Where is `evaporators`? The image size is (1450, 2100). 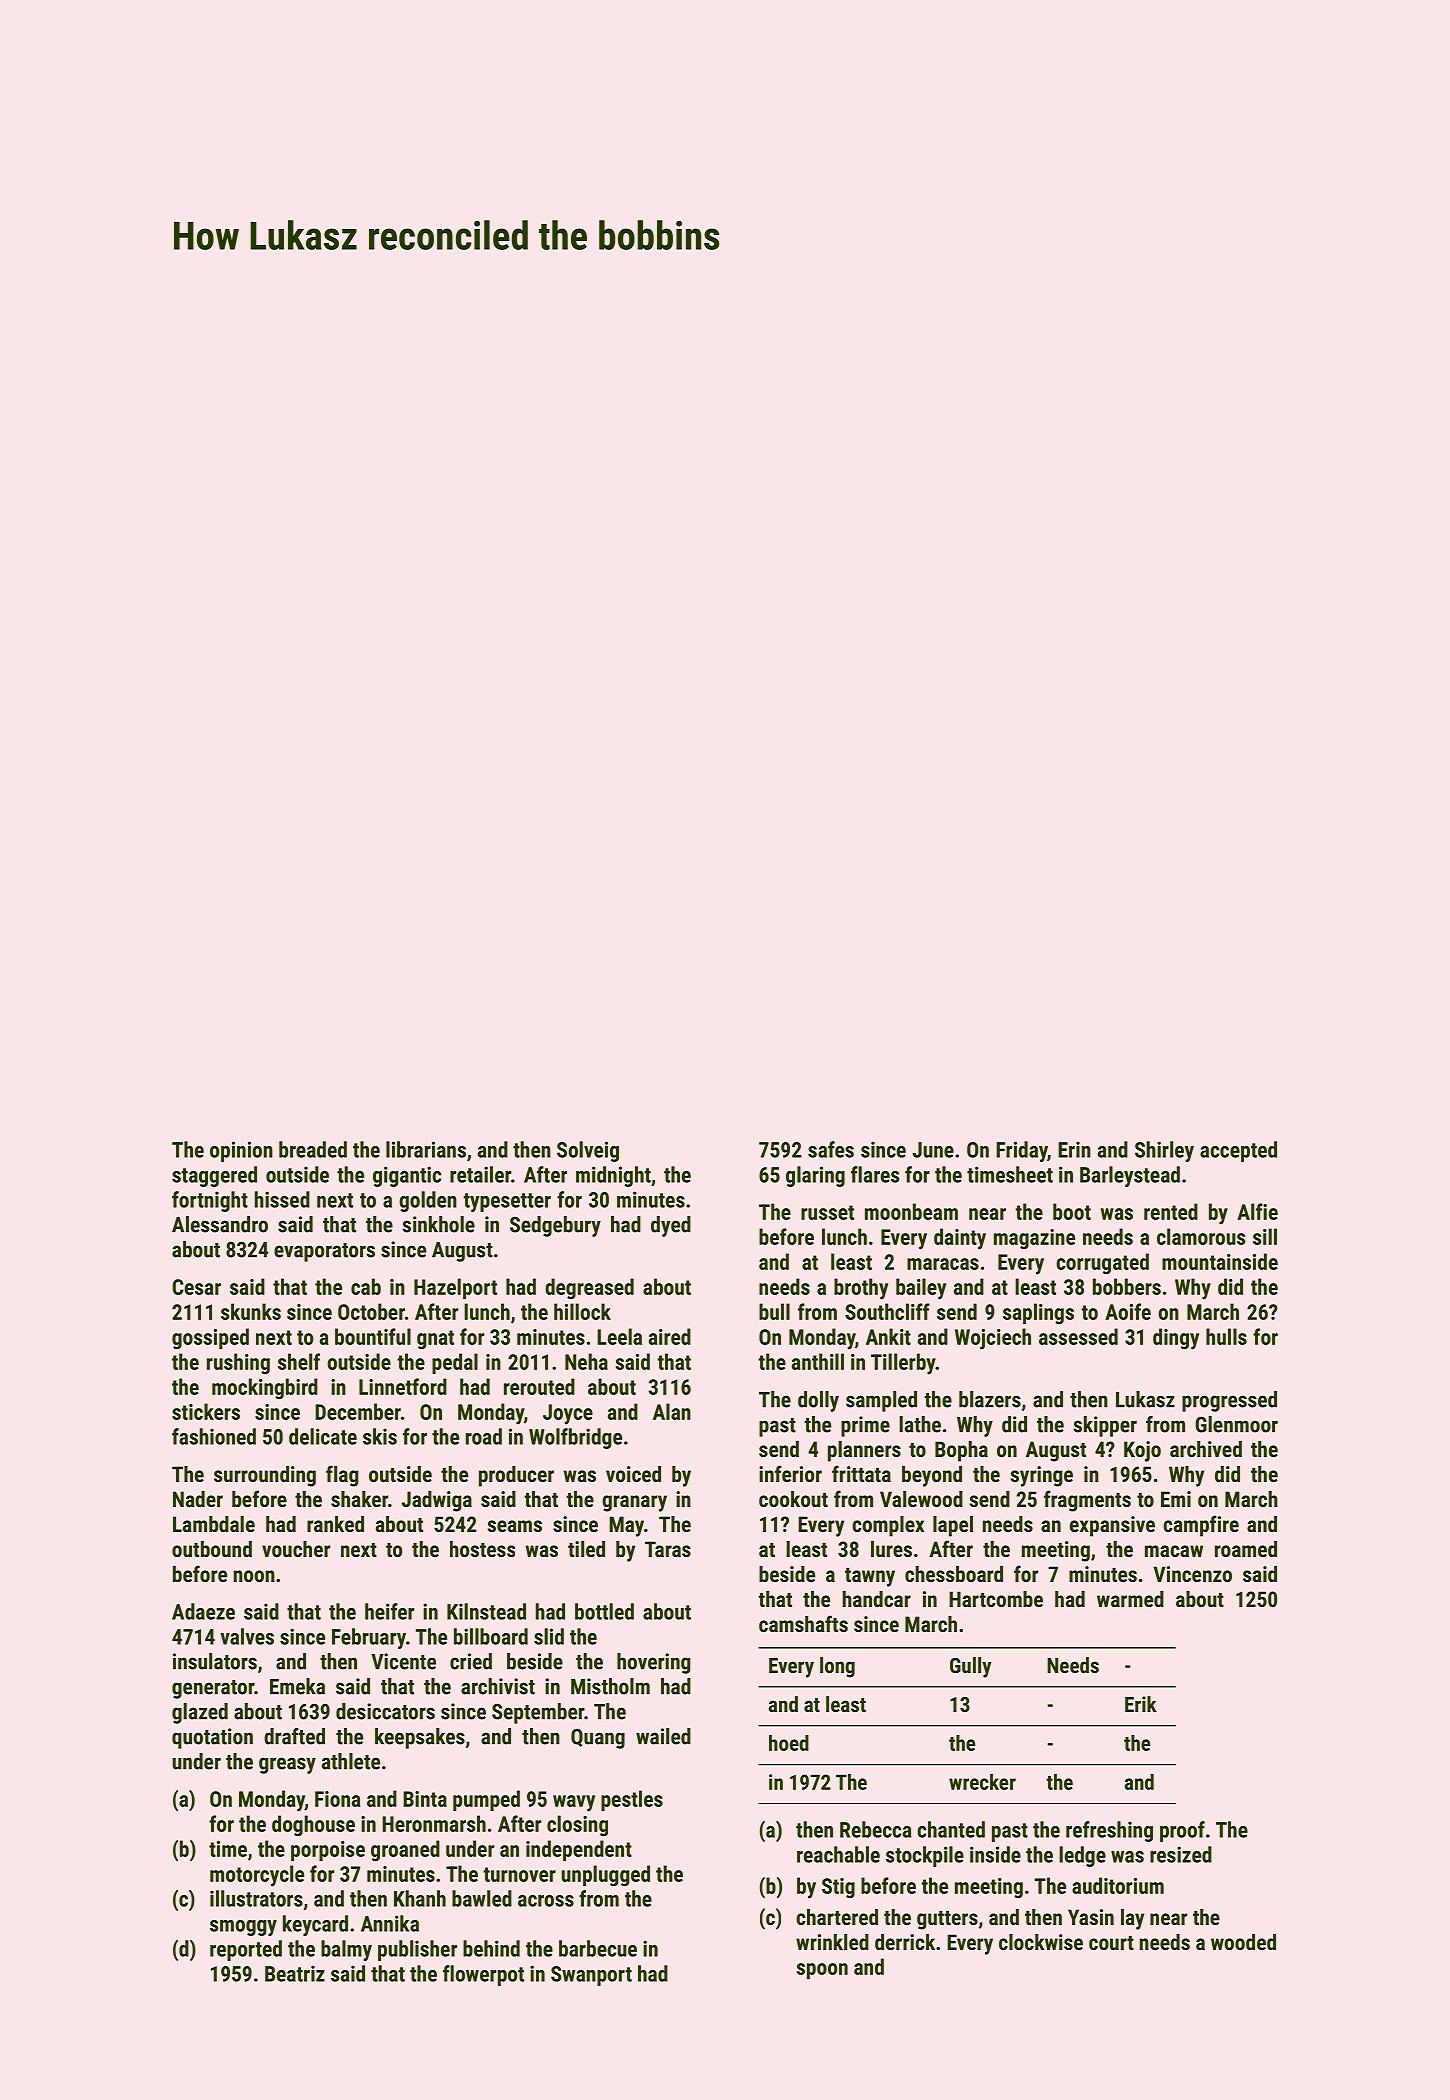 evaporators is located at coordinates (324, 1252).
